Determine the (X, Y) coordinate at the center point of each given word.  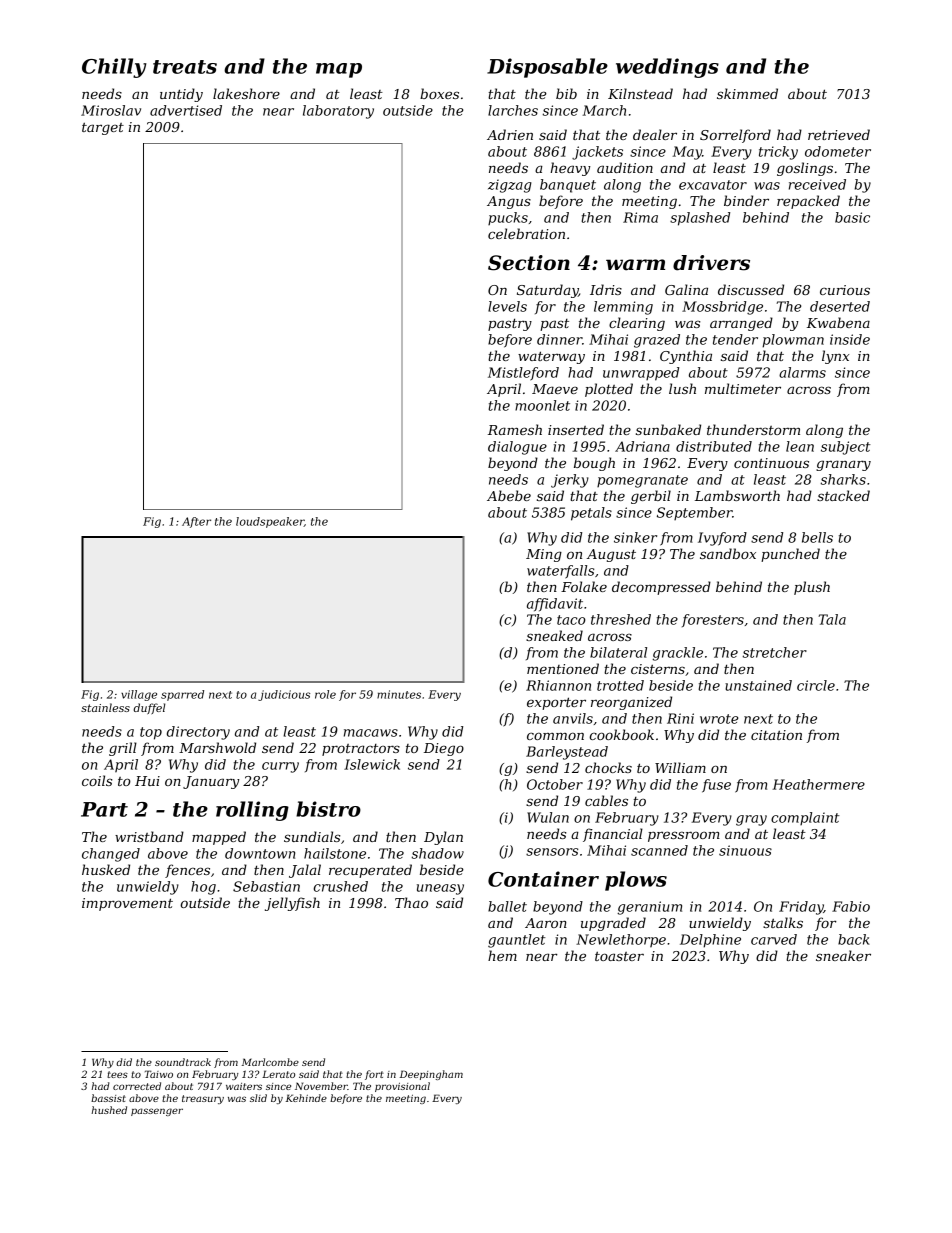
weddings (667, 68)
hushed (109, 1110)
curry (280, 767)
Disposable (547, 68)
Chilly (114, 68)
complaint (805, 818)
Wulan (548, 817)
